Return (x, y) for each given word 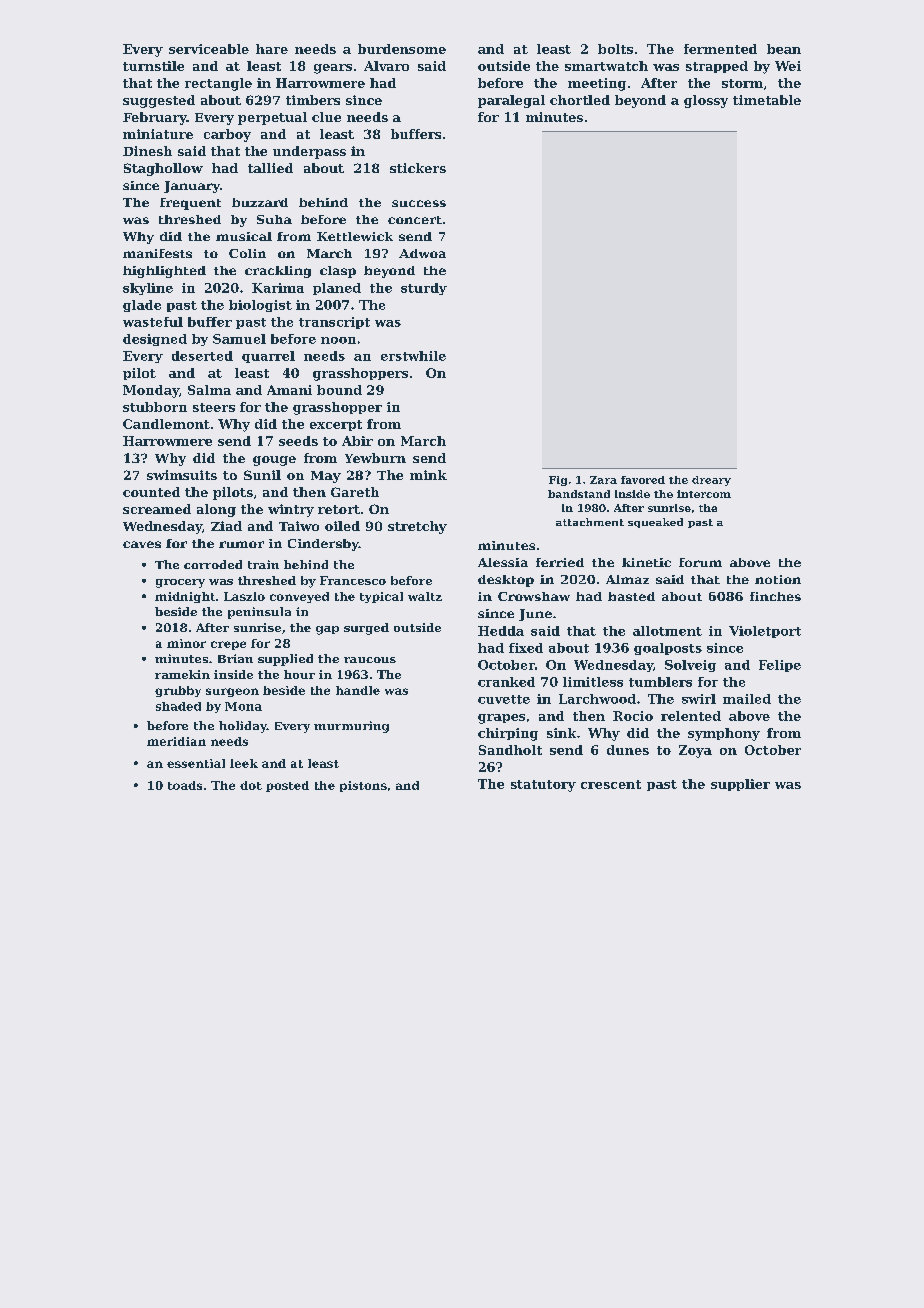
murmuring (351, 727)
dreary (711, 481)
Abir (357, 441)
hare (272, 49)
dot (251, 785)
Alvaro (386, 66)
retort (339, 509)
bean (784, 49)
